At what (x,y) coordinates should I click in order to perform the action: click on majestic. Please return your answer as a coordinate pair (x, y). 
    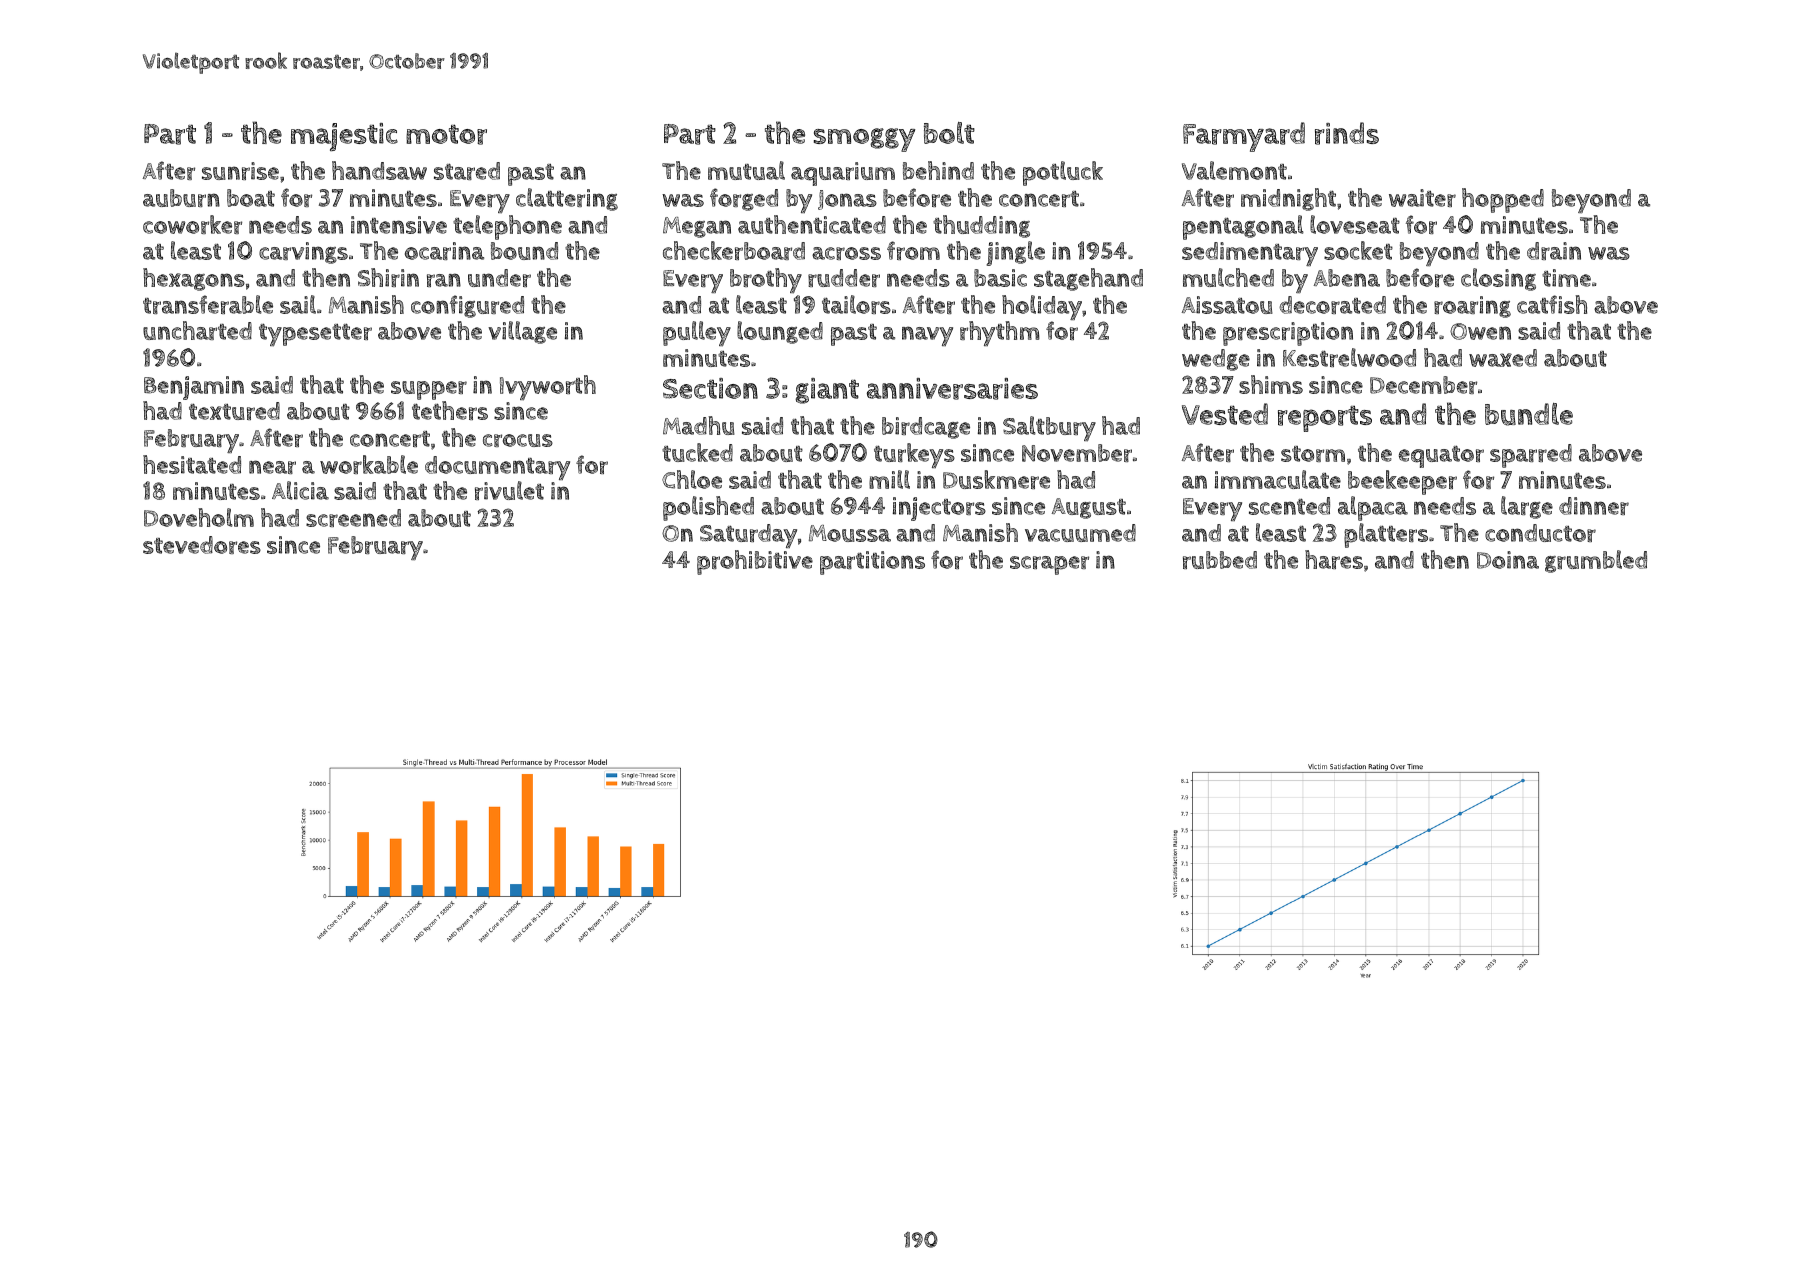
    Looking at the image, I should click on (344, 137).
